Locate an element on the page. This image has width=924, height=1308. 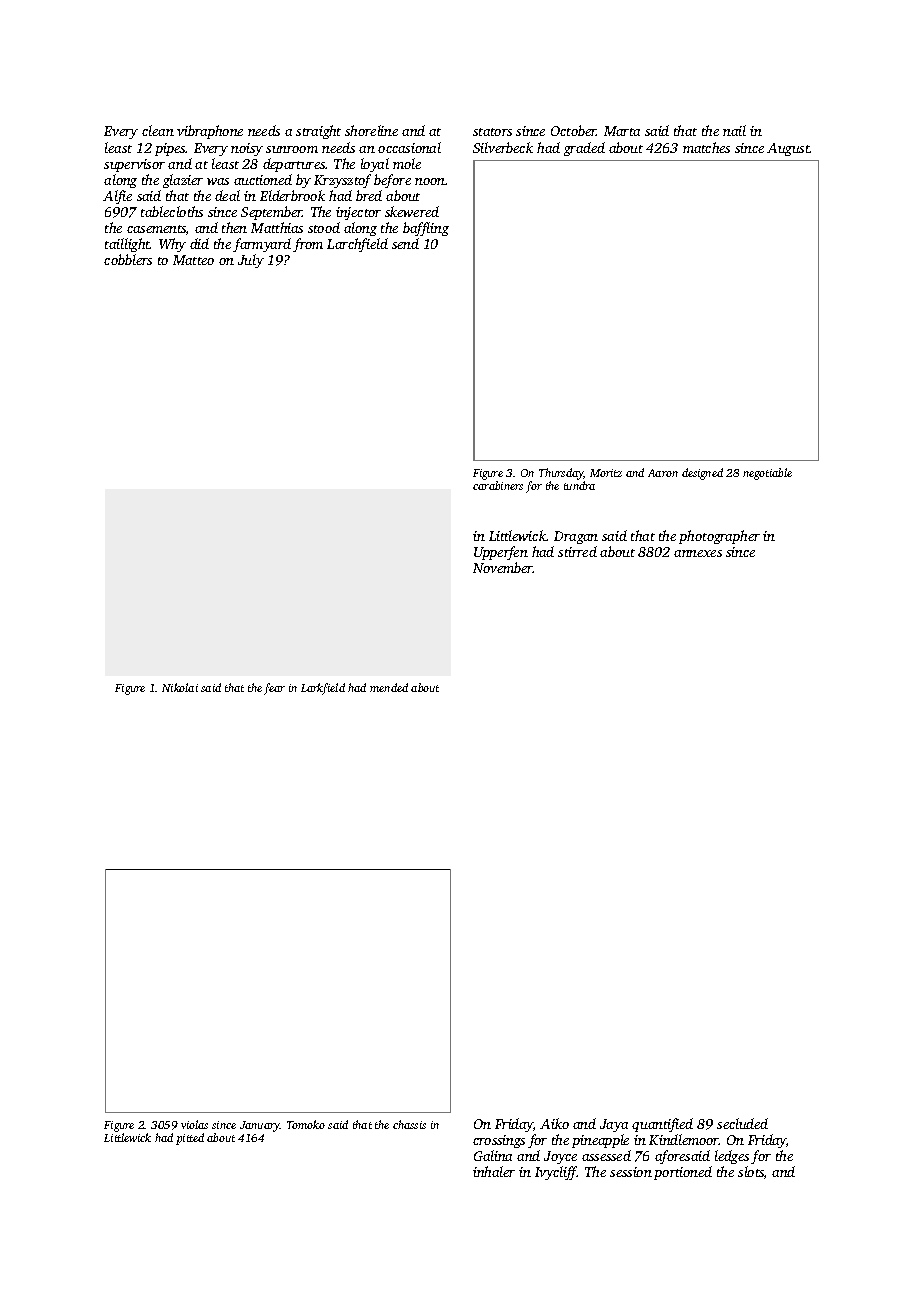
casements is located at coordinates (156, 229).
